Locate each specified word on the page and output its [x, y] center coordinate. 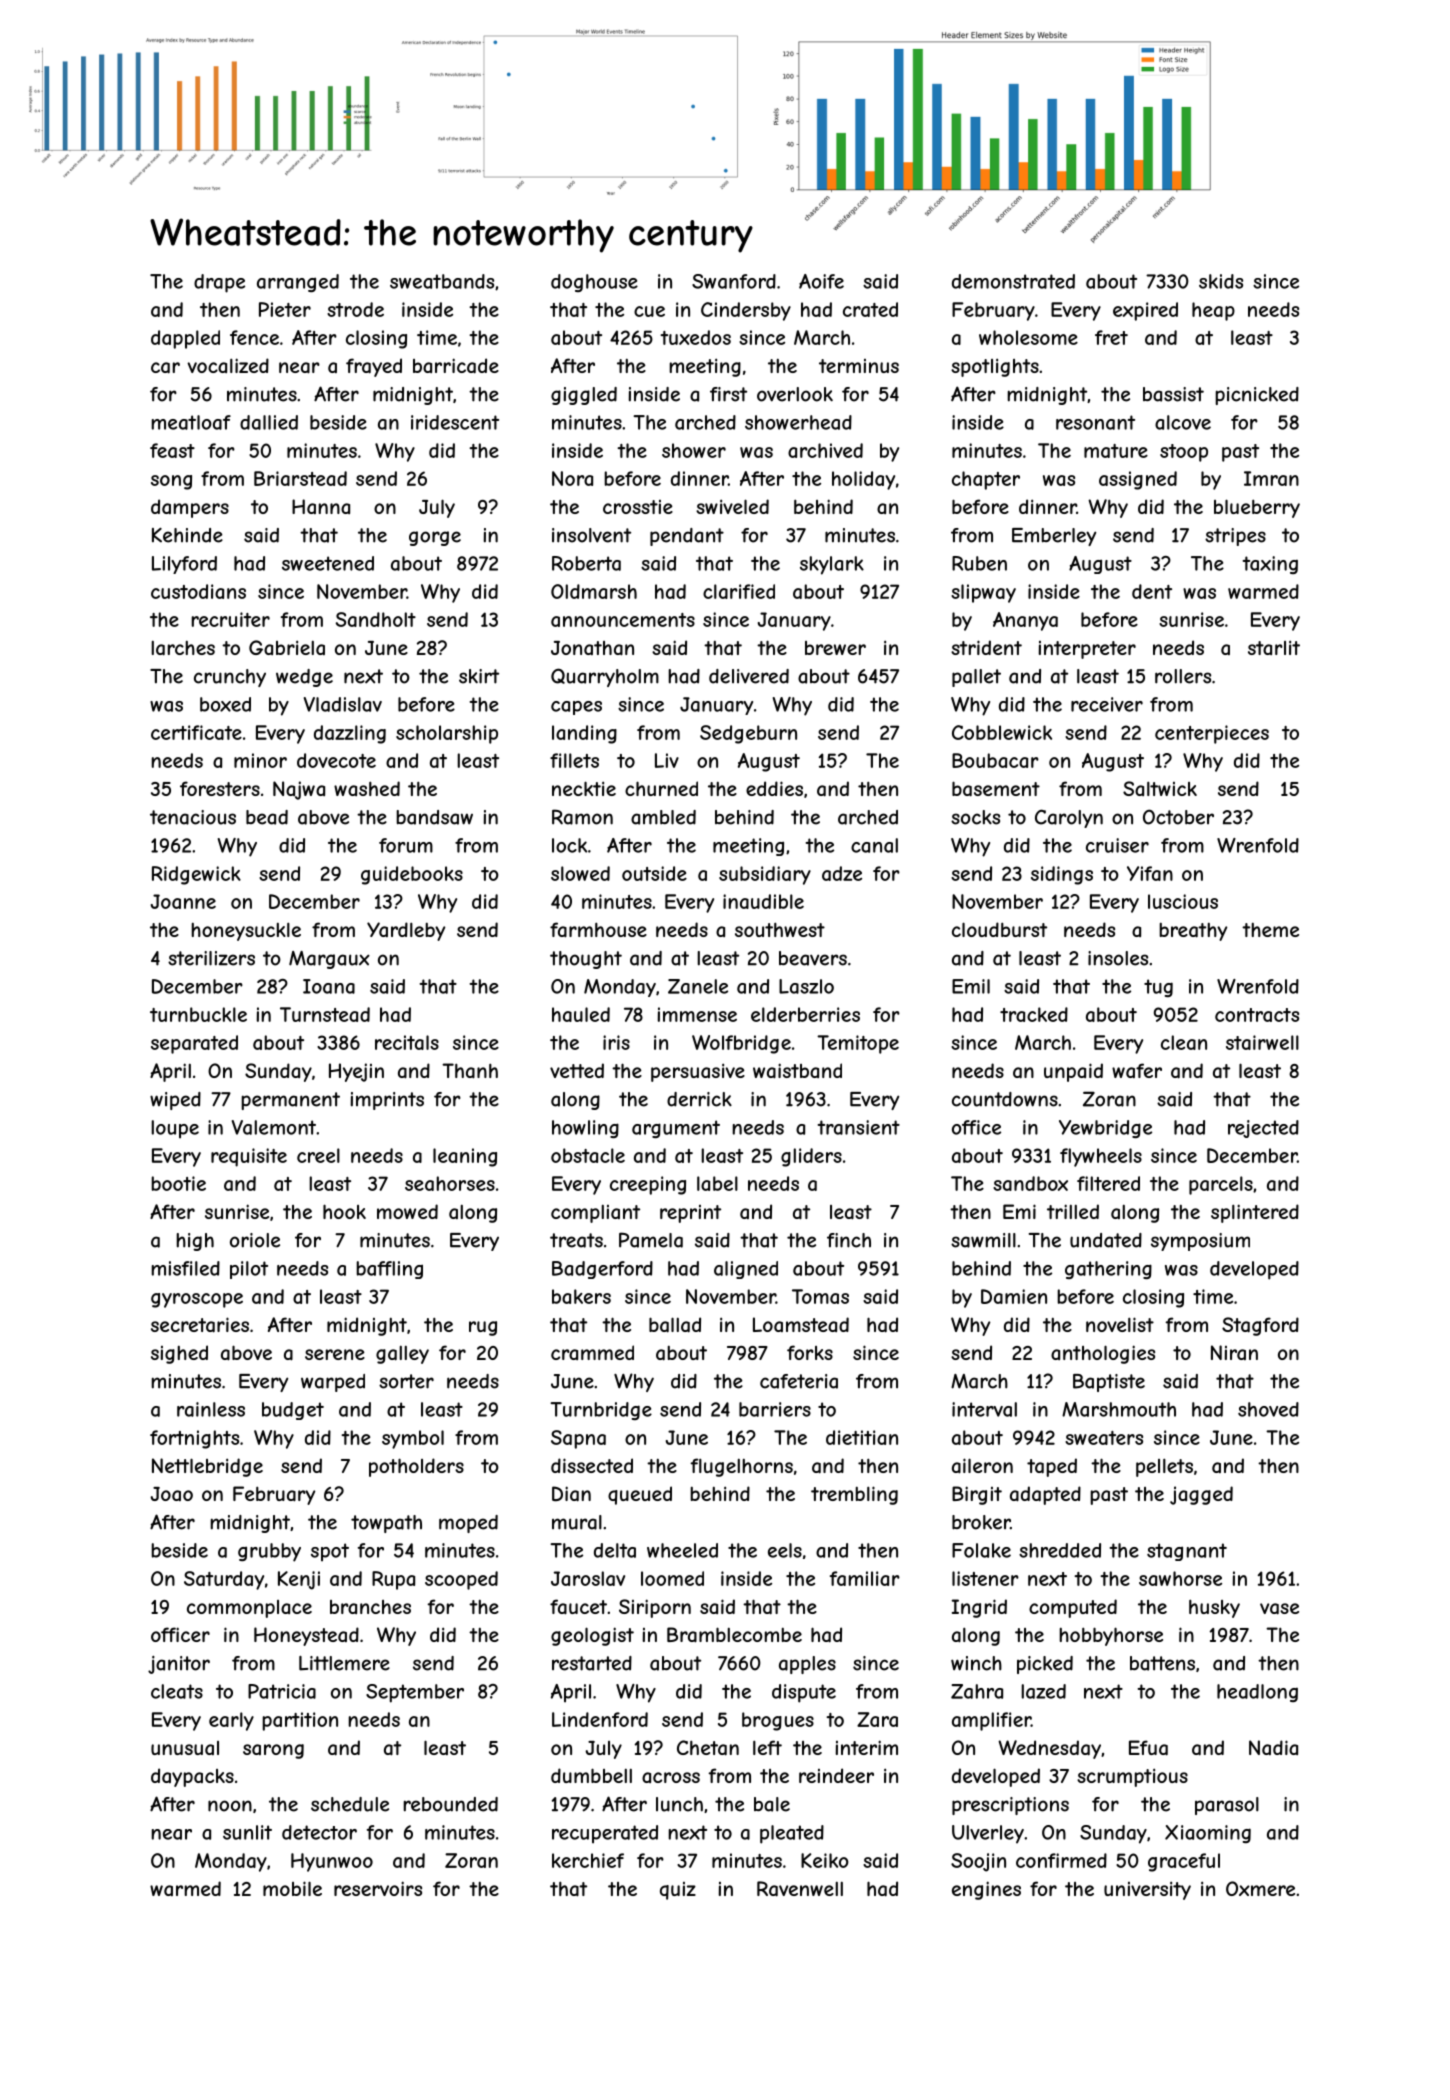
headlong [1257, 1693]
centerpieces [1212, 734]
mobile [292, 1888]
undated [1106, 1240]
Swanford [734, 281]
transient [859, 1127]
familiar [865, 1578]
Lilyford [184, 565]
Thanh [470, 1071]
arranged [298, 283]
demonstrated [1013, 281]
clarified [739, 591]
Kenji [299, 1580]
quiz [678, 1891]
